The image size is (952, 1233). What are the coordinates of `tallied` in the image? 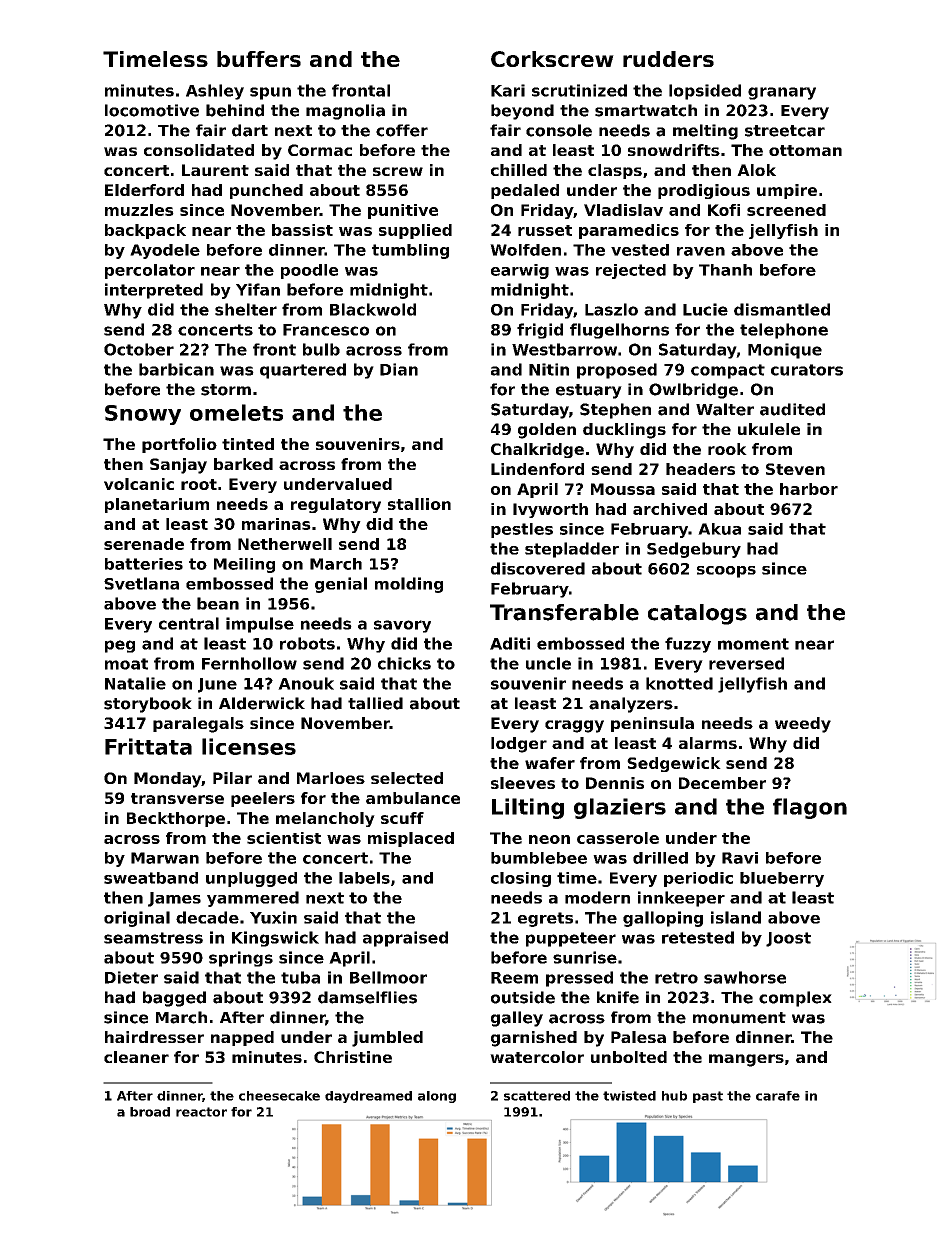 It's located at (375, 703).
